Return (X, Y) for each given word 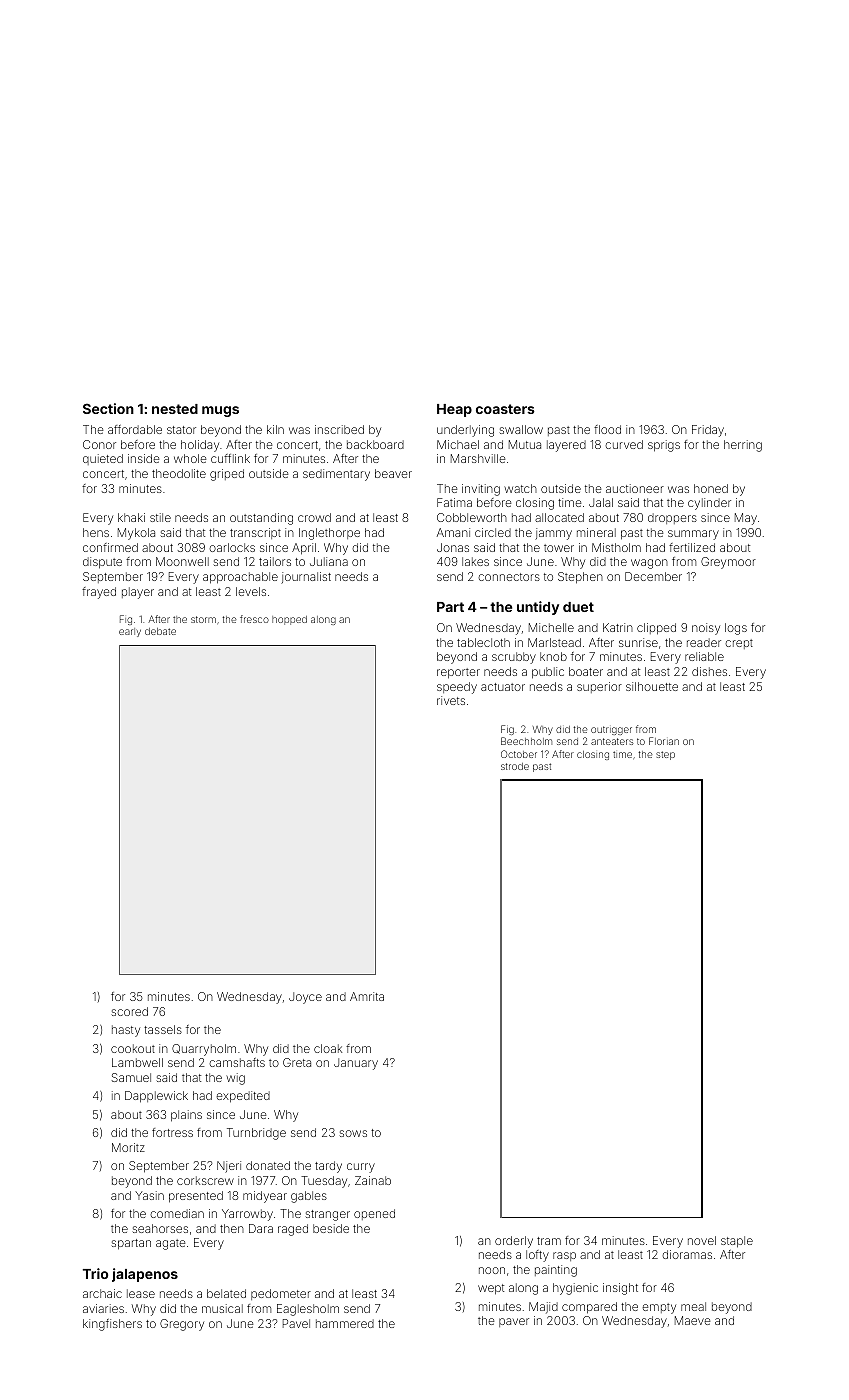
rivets (451, 700)
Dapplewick (156, 1097)
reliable (704, 656)
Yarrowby (247, 1215)
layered (566, 446)
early (130, 632)
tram (549, 1241)
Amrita (367, 996)
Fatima (454, 502)
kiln (275, 429)
